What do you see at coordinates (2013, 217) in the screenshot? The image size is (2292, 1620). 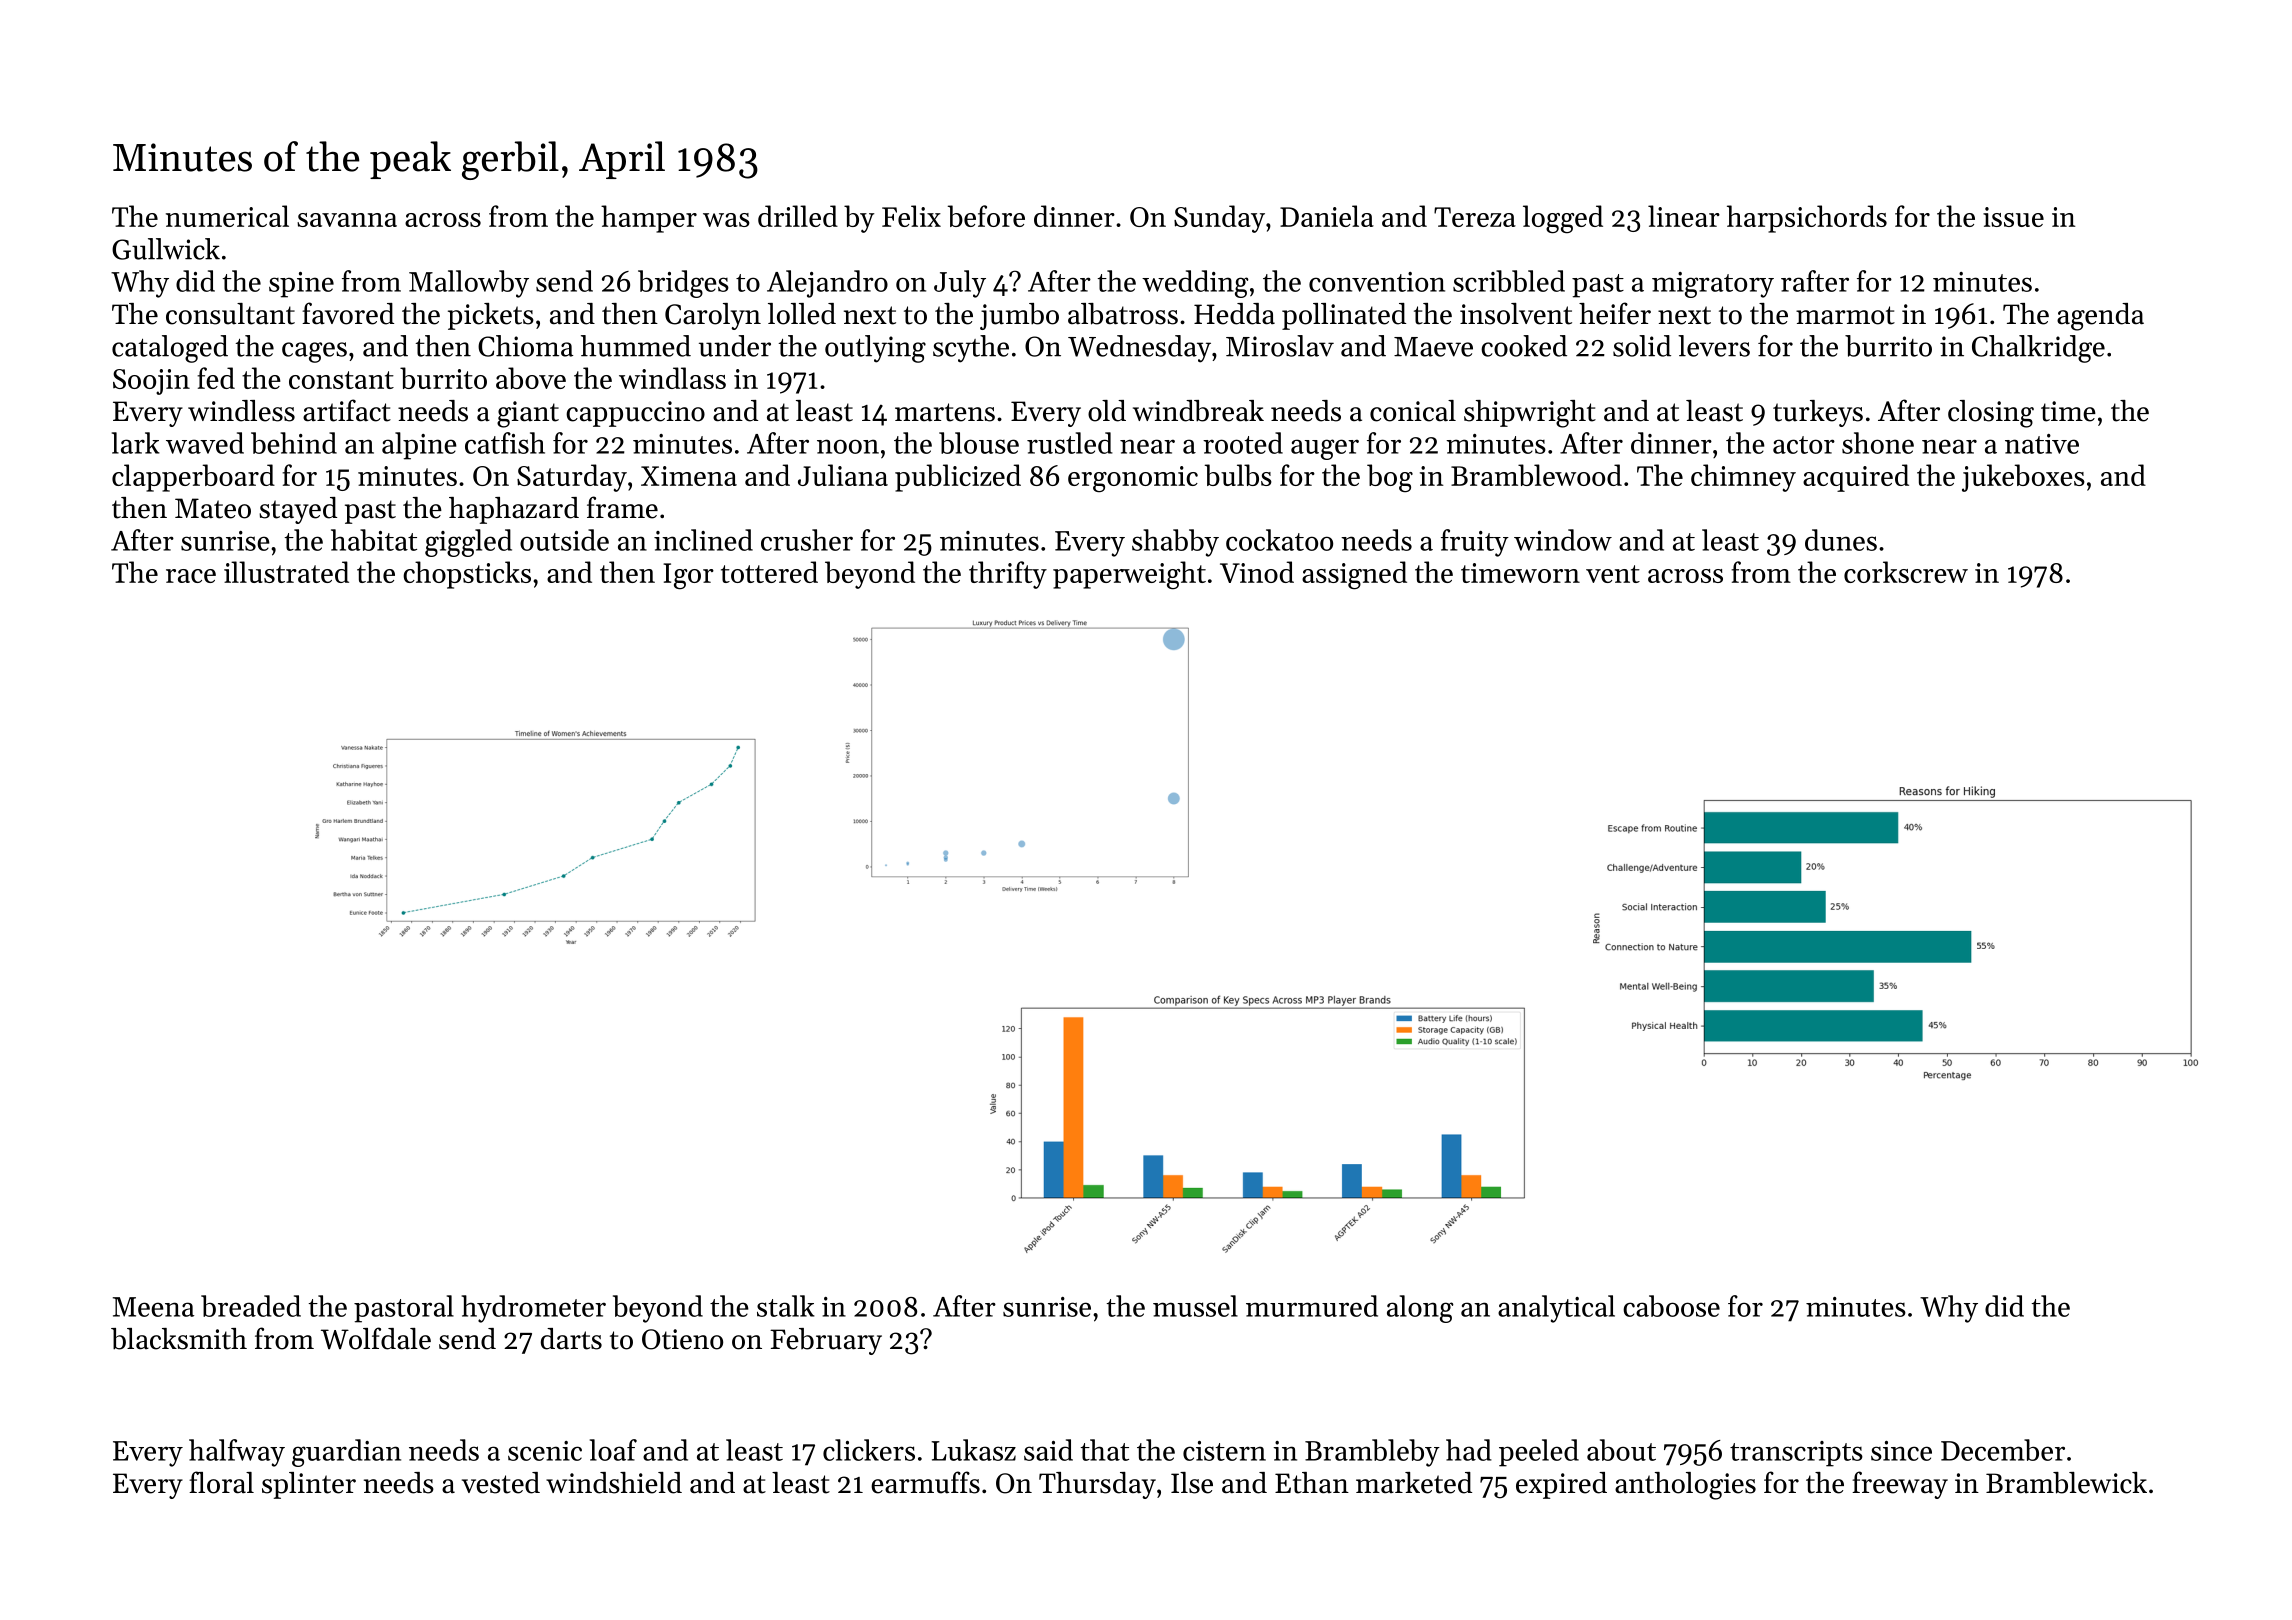 I see `issue` at bounding box center [2013, 217].
